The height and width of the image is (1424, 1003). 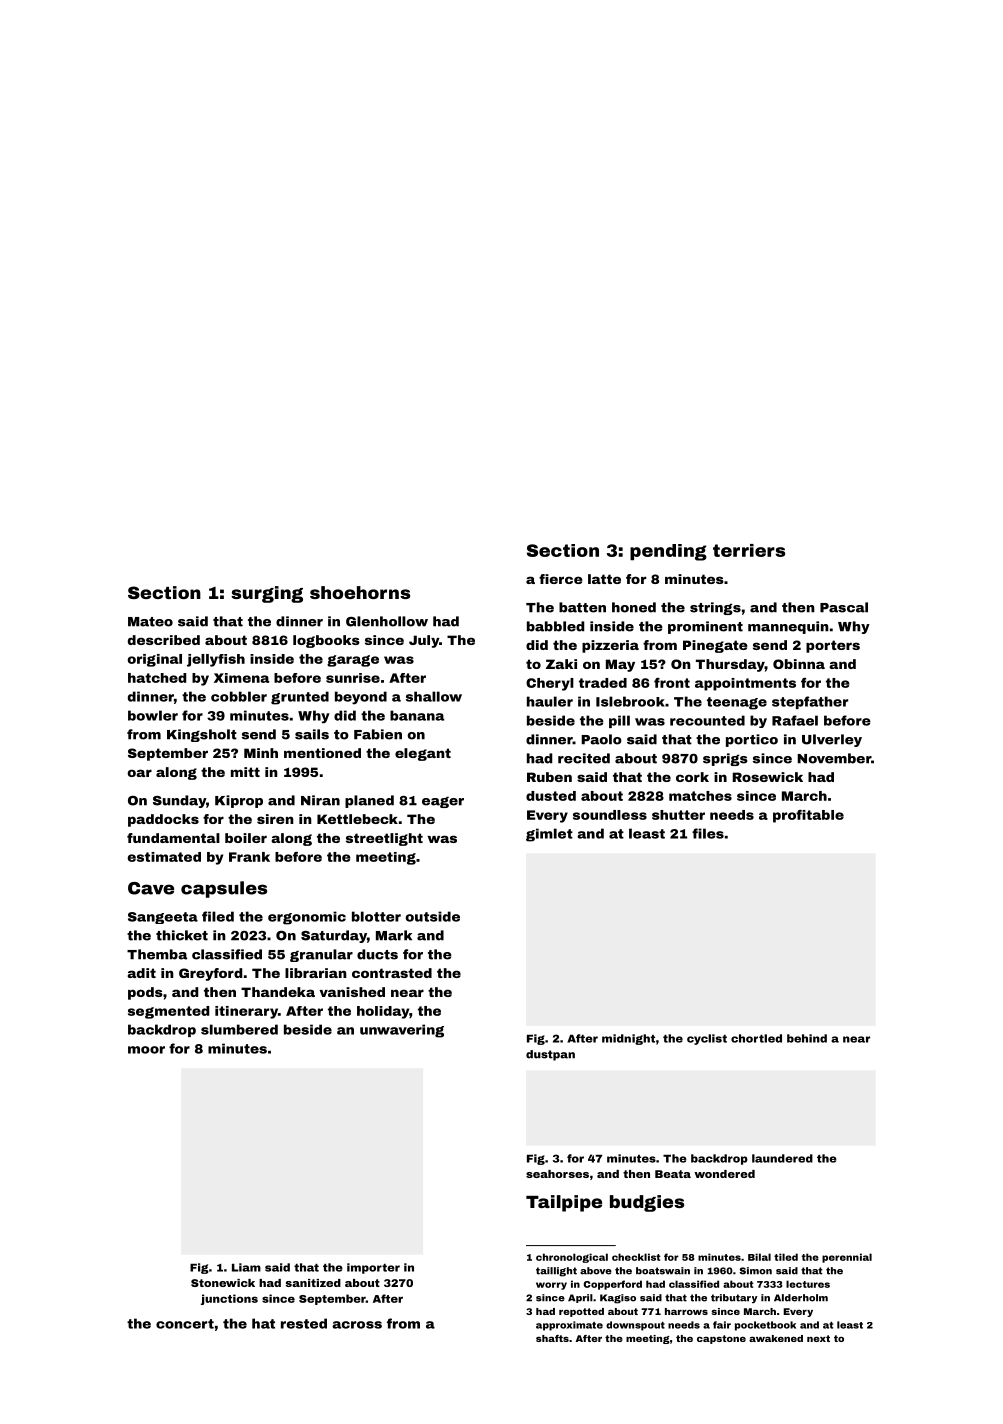 I want to click on behind, so click(x=807, y=1038).
